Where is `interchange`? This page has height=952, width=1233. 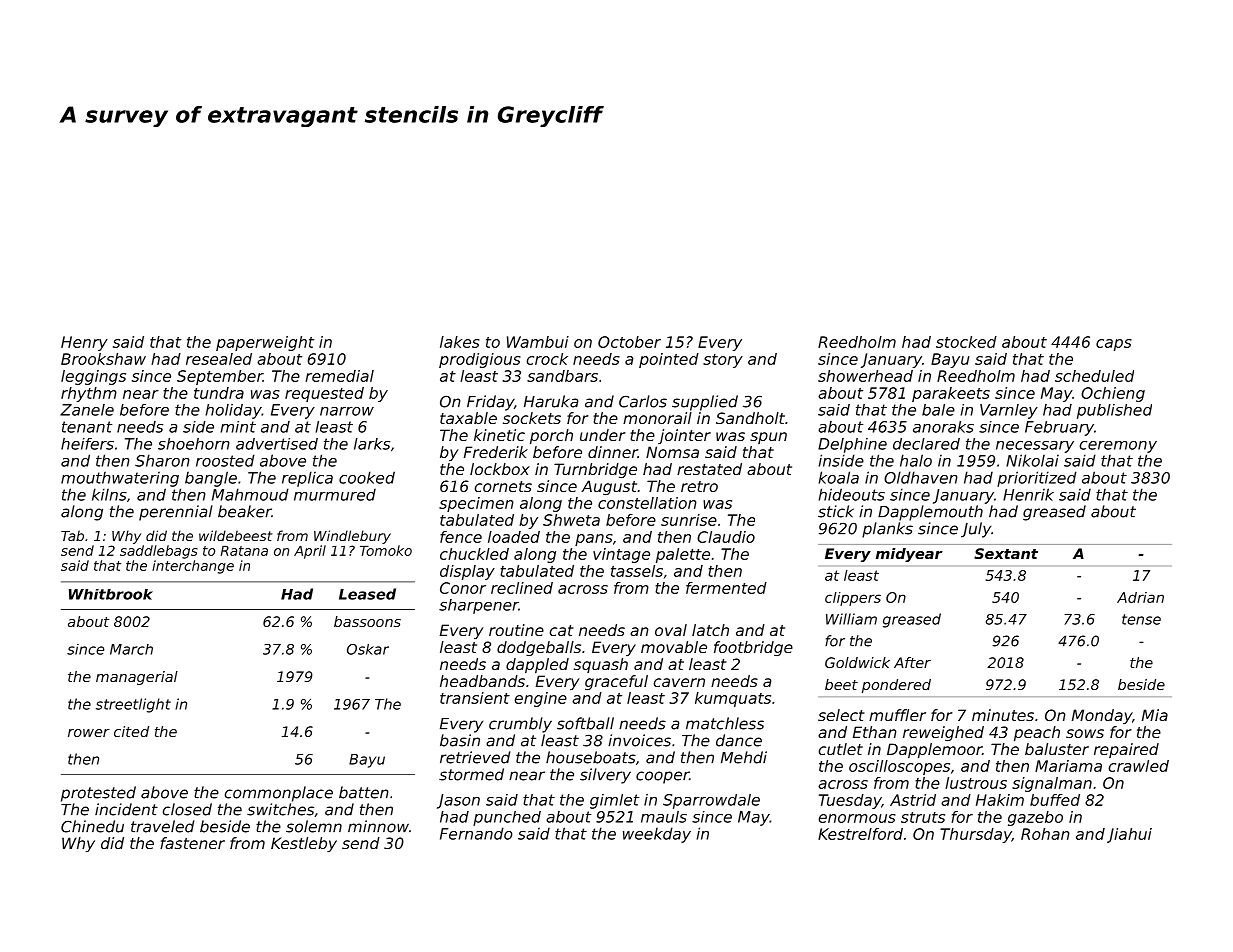 interchange is located at coordinates (193, 567).
